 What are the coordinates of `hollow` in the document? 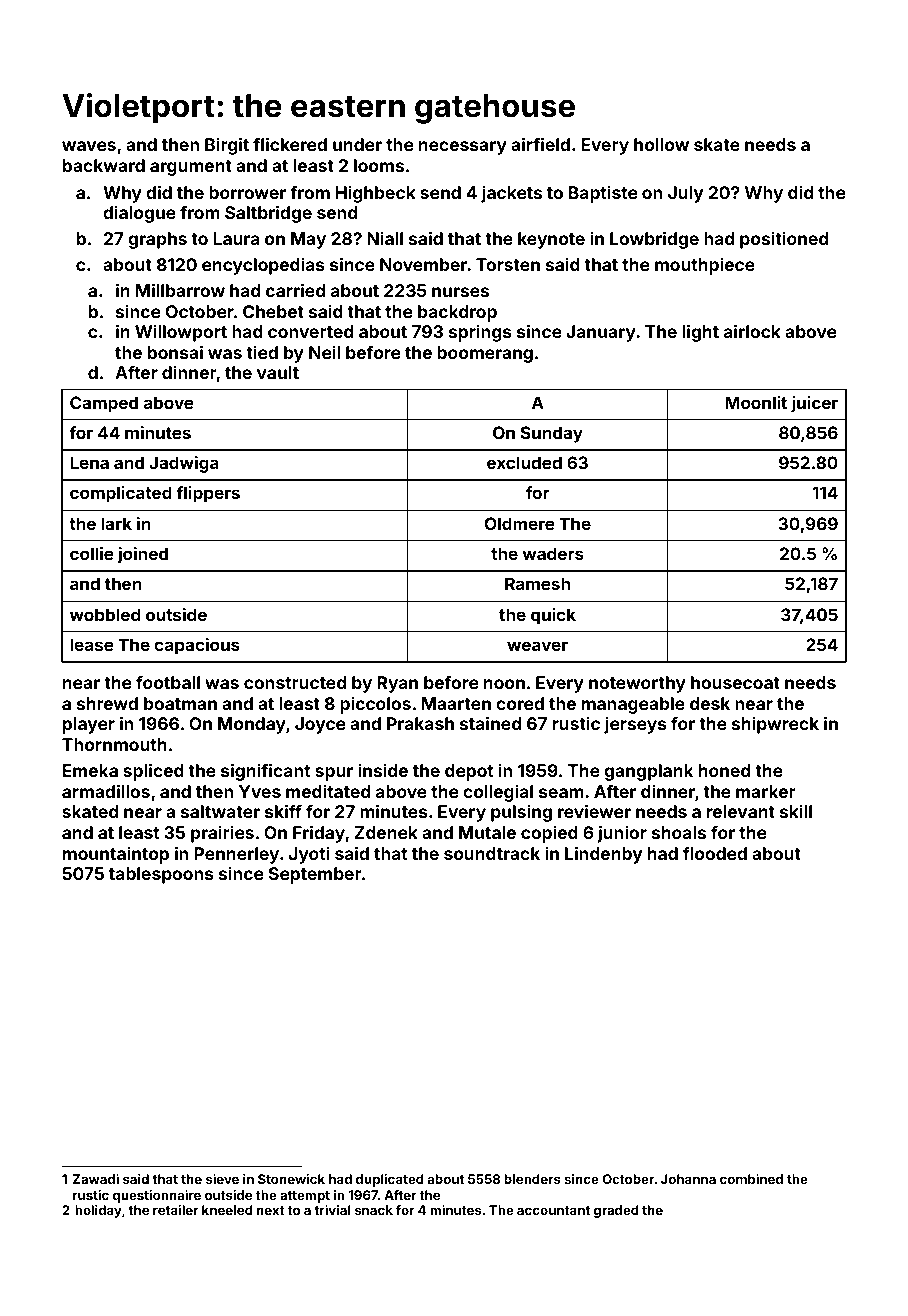 It's located at (661, 144).
